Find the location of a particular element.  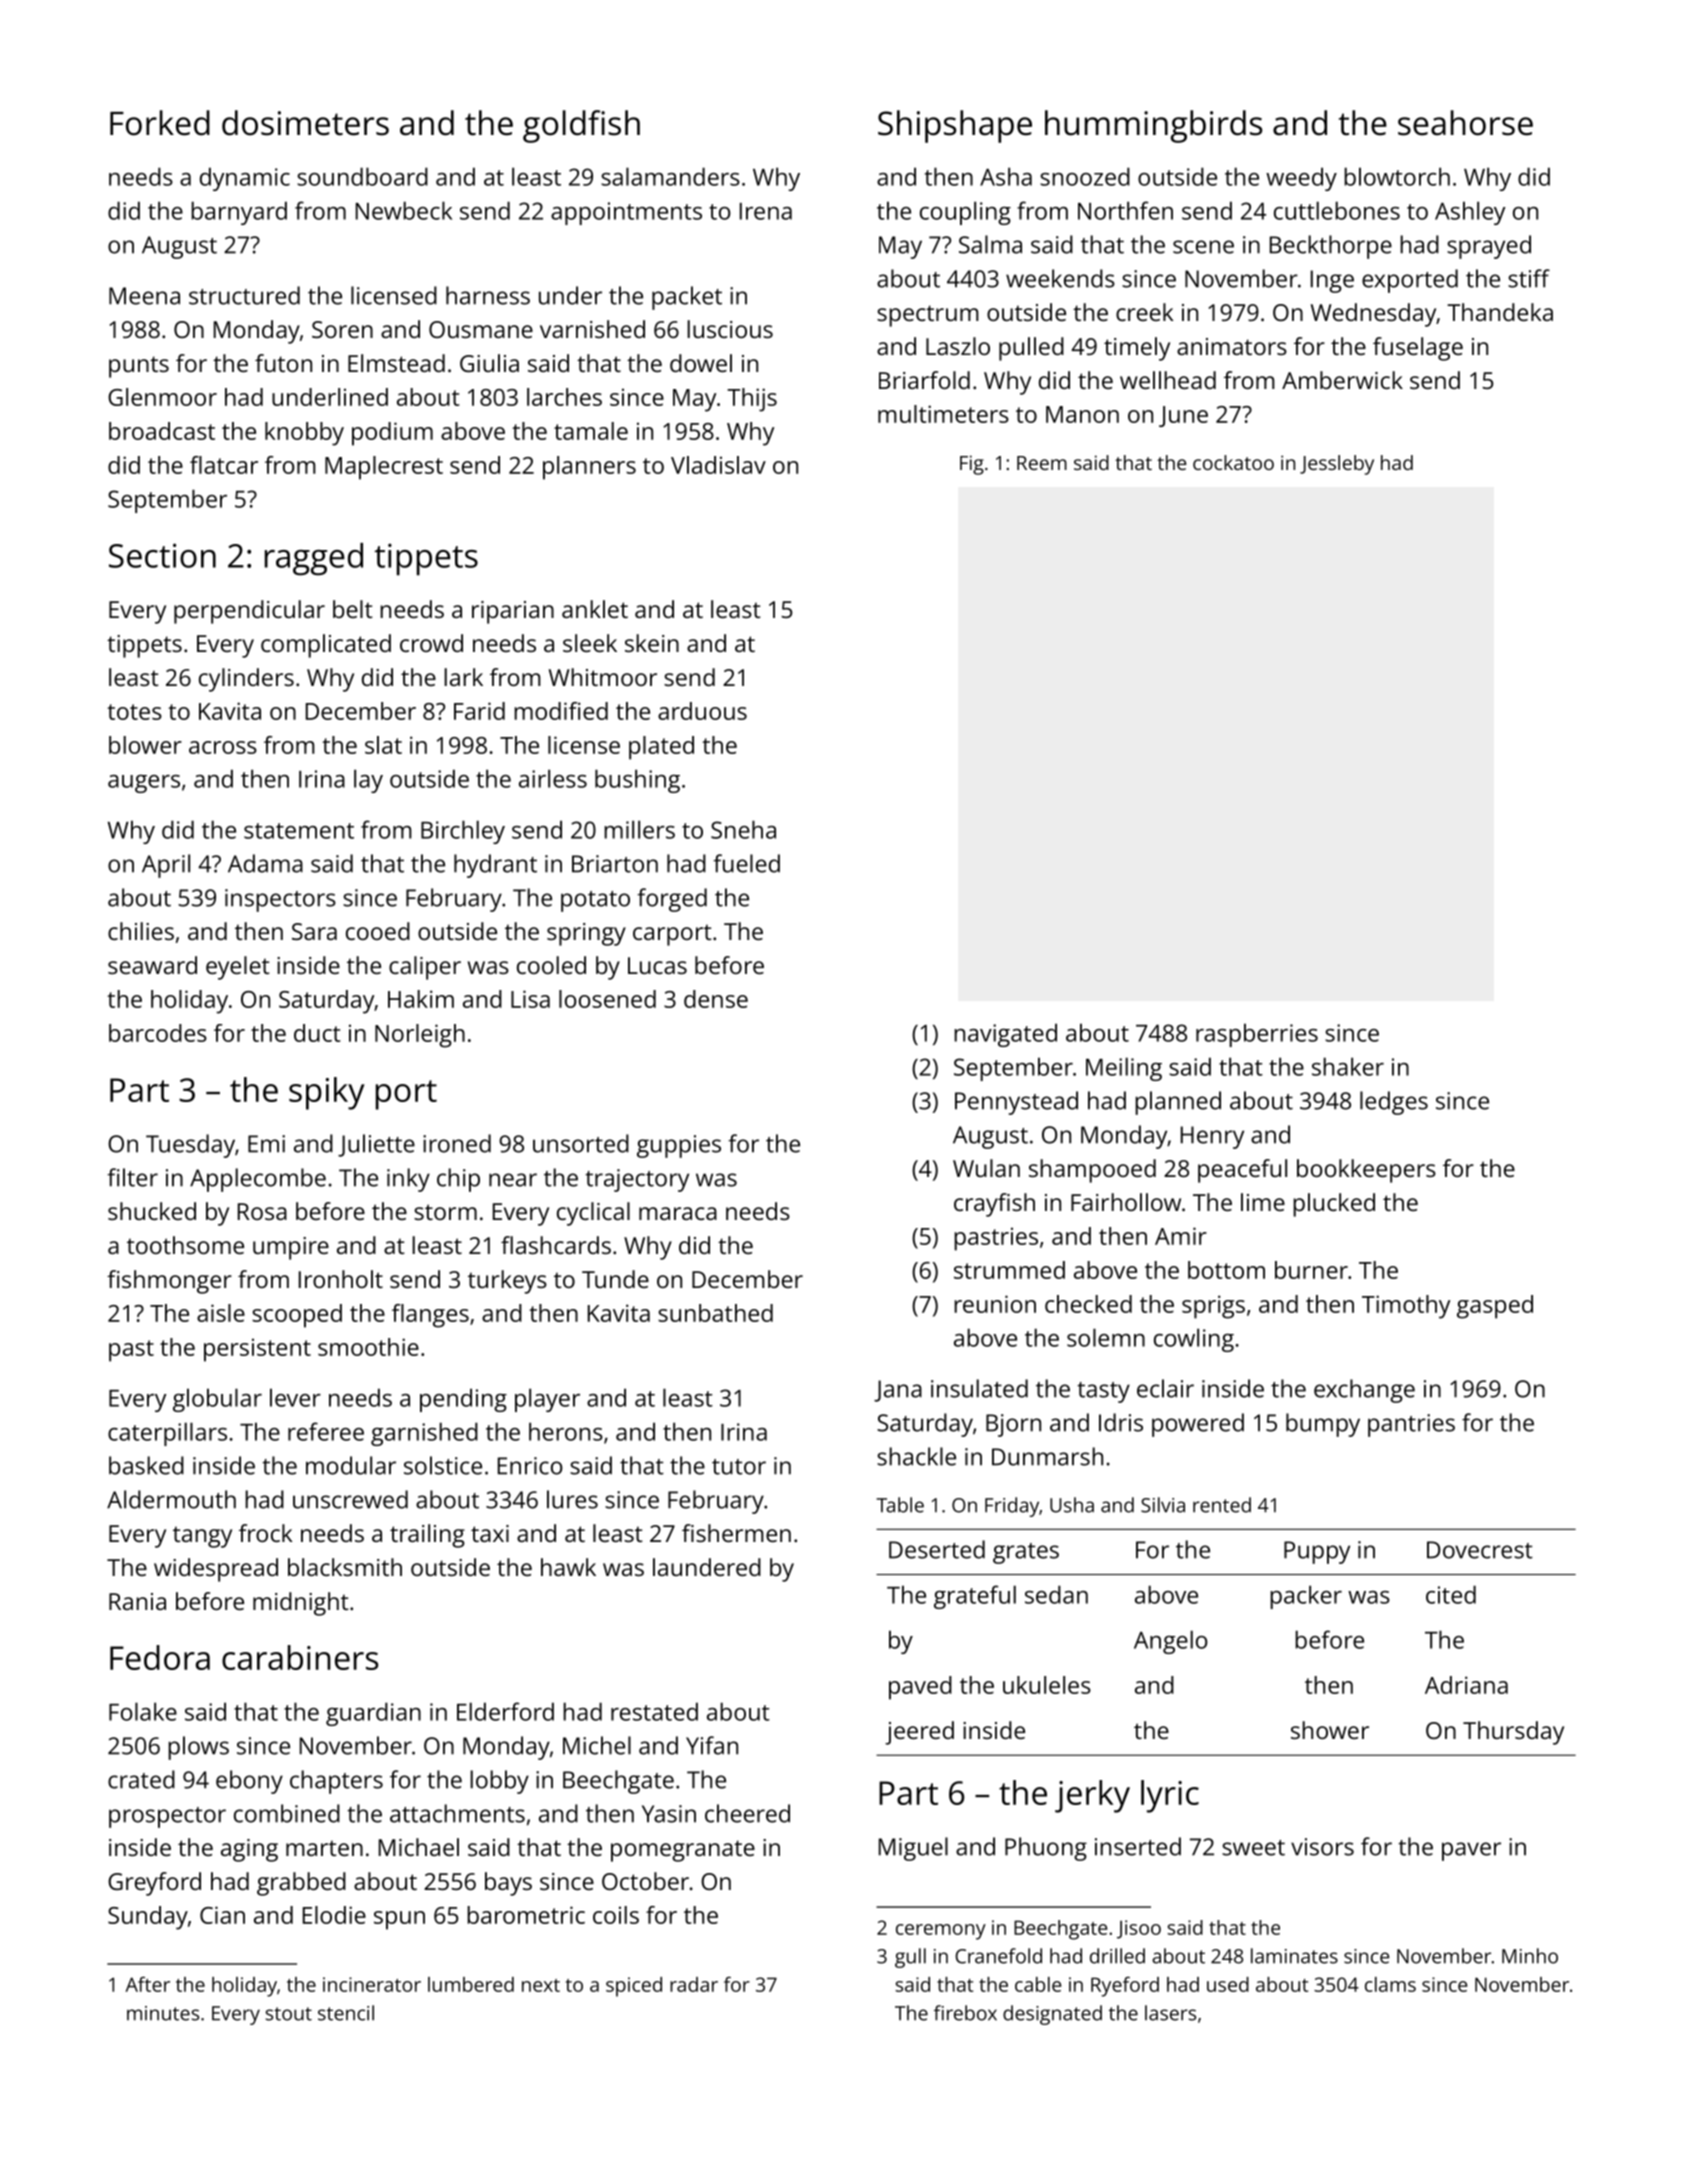

Meiling is located at coordinates (1124, 1069).
